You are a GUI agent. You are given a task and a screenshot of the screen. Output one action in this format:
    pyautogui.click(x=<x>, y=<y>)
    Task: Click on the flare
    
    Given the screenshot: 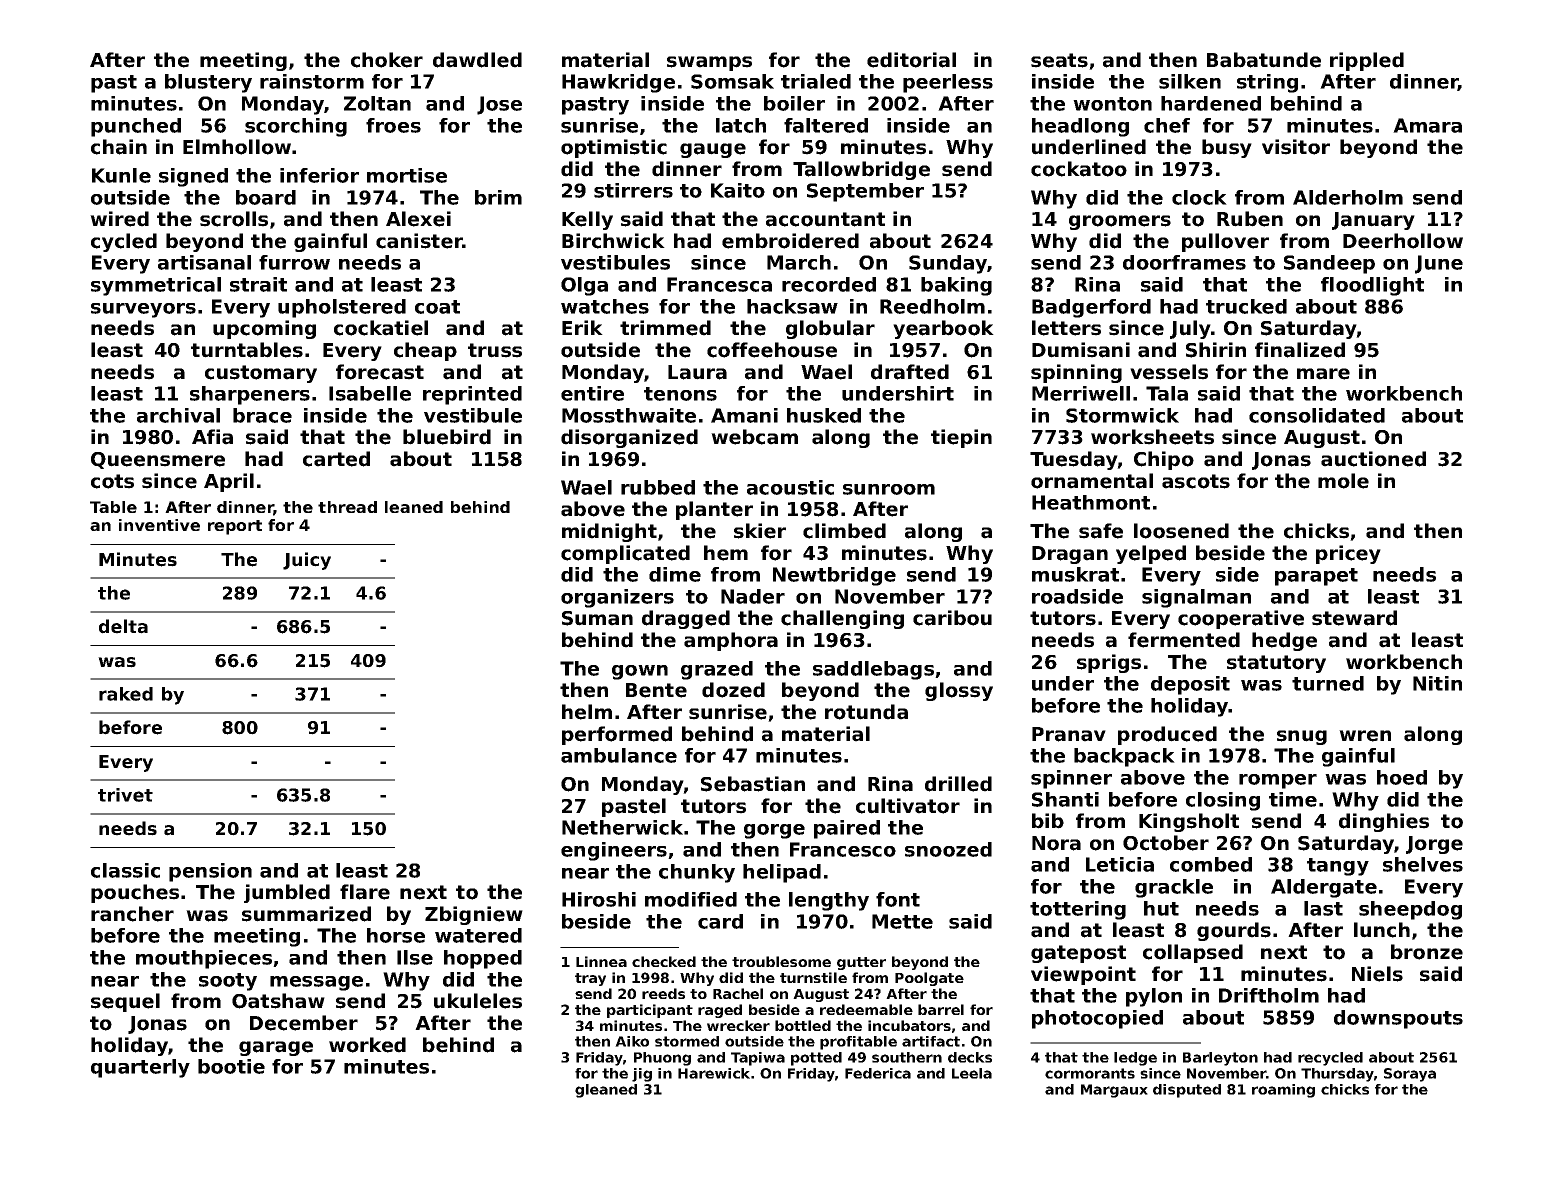 What is the action you would take?
    pyautogui.click(x=365, y=892)
